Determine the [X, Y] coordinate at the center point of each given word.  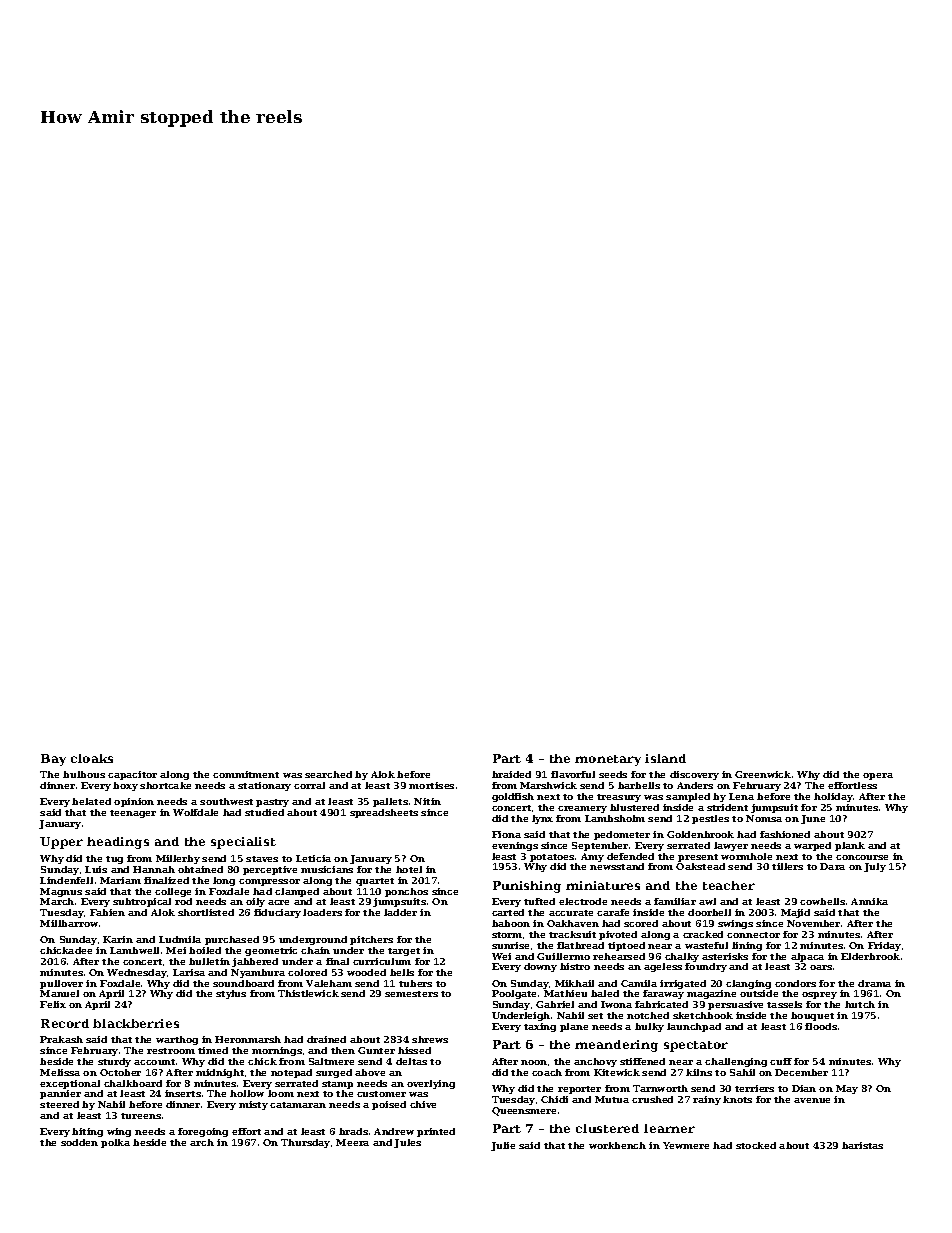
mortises [431, 785]
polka [115, 1143]
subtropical [142, 902]
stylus [231, 994]
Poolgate [514, 994]
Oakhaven [573, 923]
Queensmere [524, 1111]
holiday [833, 797]
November [813, 923]
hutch [860, 1004]
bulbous [84, 774]
